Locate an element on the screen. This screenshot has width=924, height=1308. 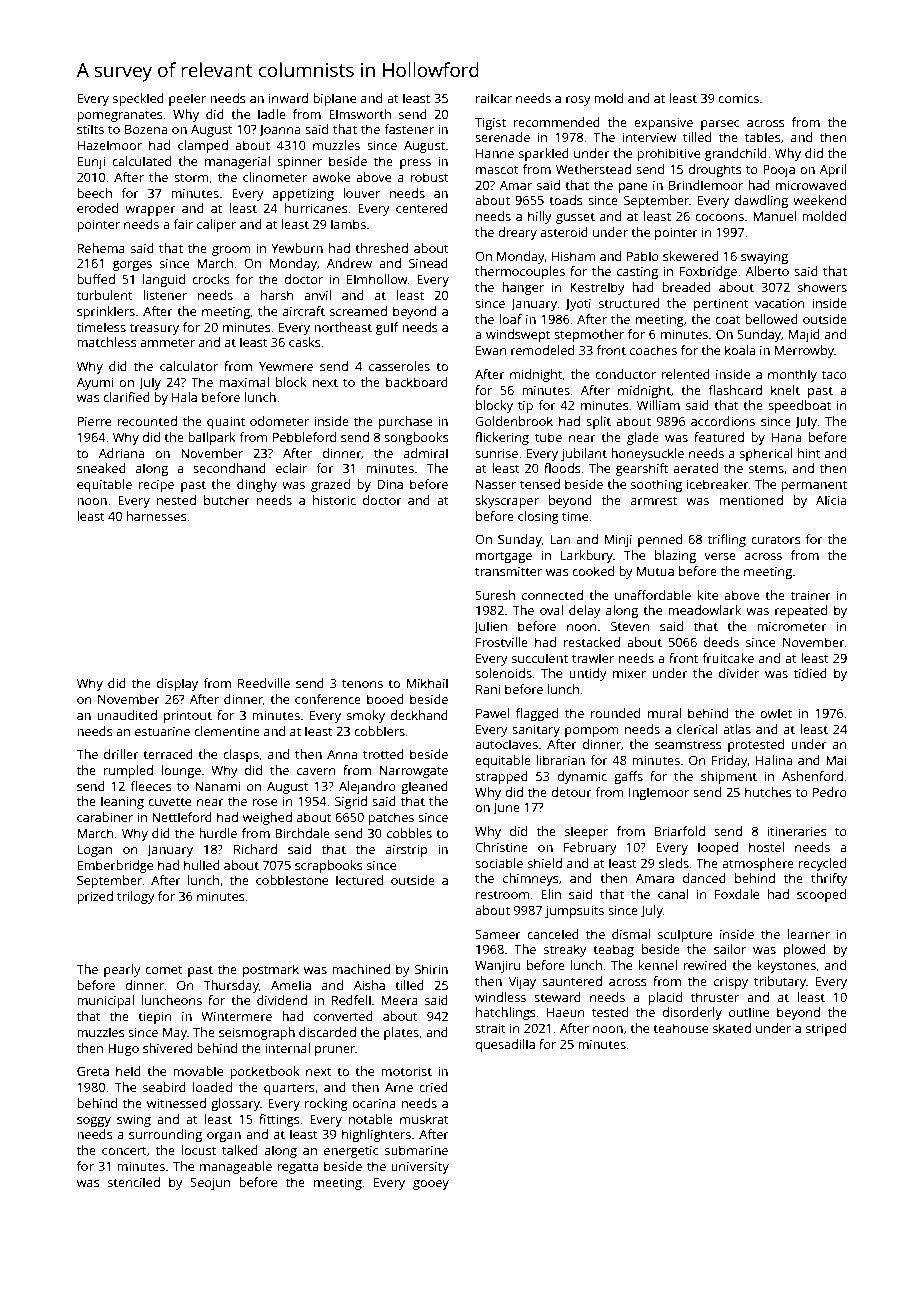
sneaked is located at coordinates (101, 468).
